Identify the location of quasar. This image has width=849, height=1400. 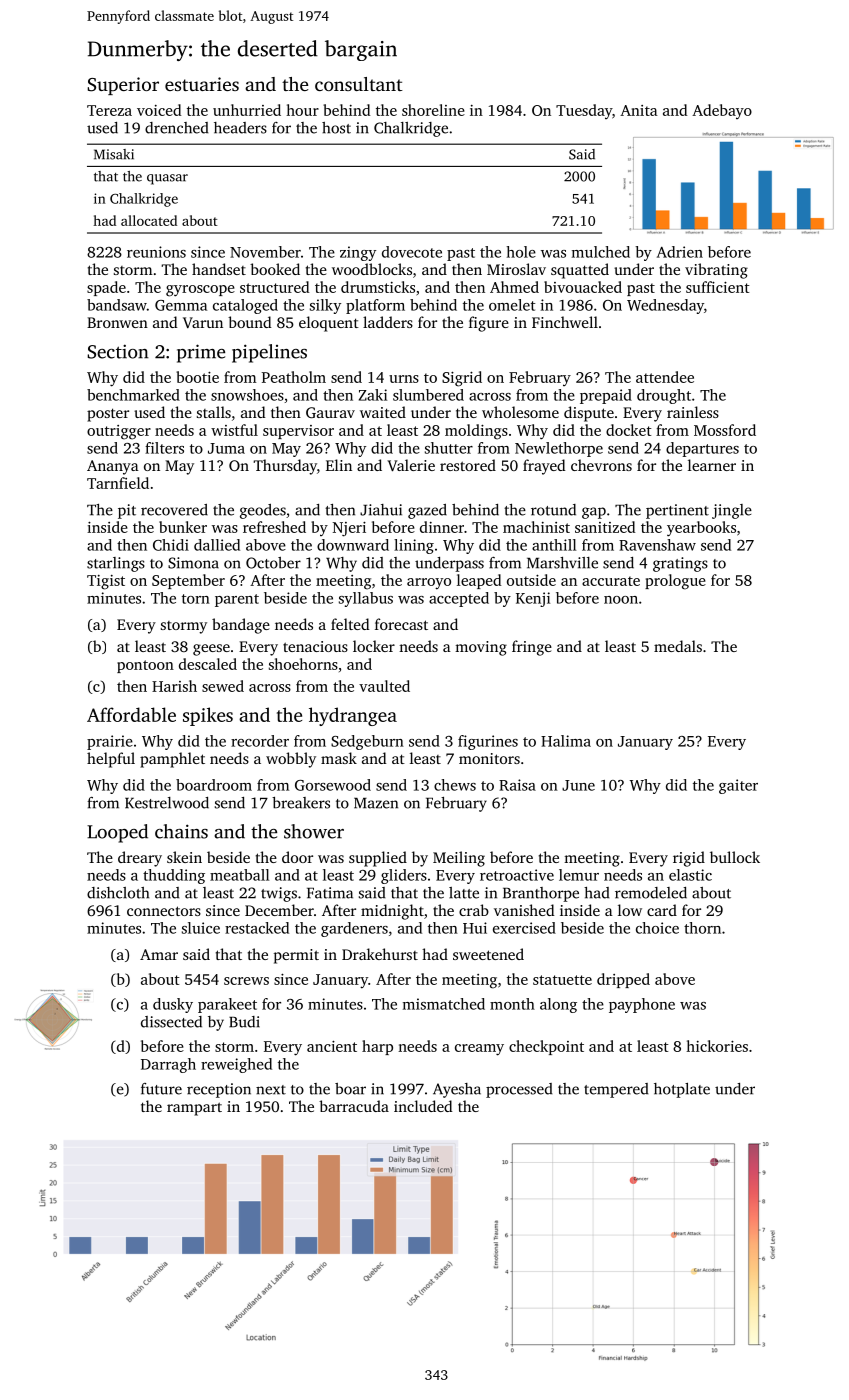
(167, 179).
